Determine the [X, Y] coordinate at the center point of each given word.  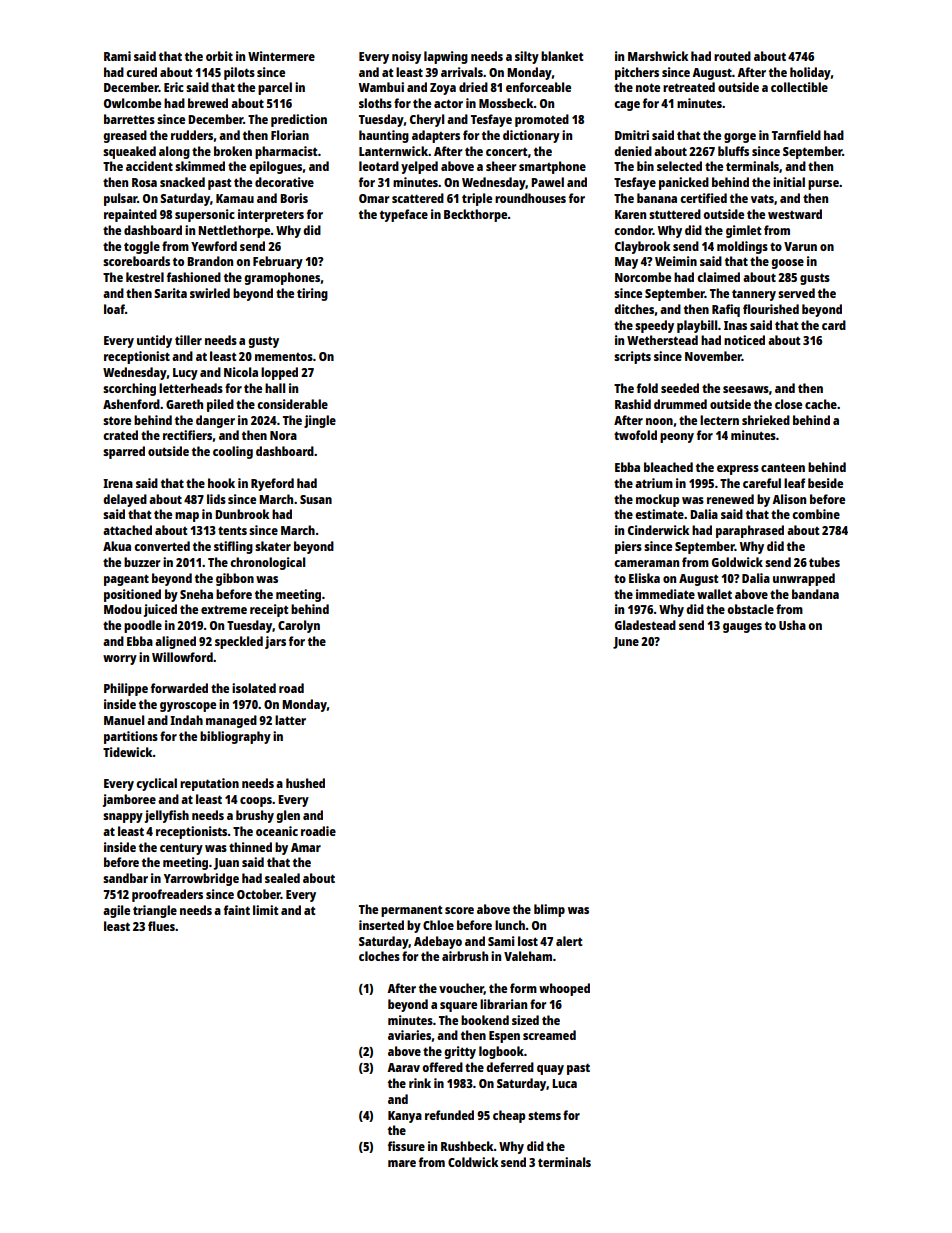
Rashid [633, 404]
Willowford [182, 657]
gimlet [743, 231]
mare [402, 1163]
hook [221, 483]
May [626, 263]
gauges [742, 628]
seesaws [746, 389]
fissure [406, 1146]
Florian [290, 135]
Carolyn [299, 626]
